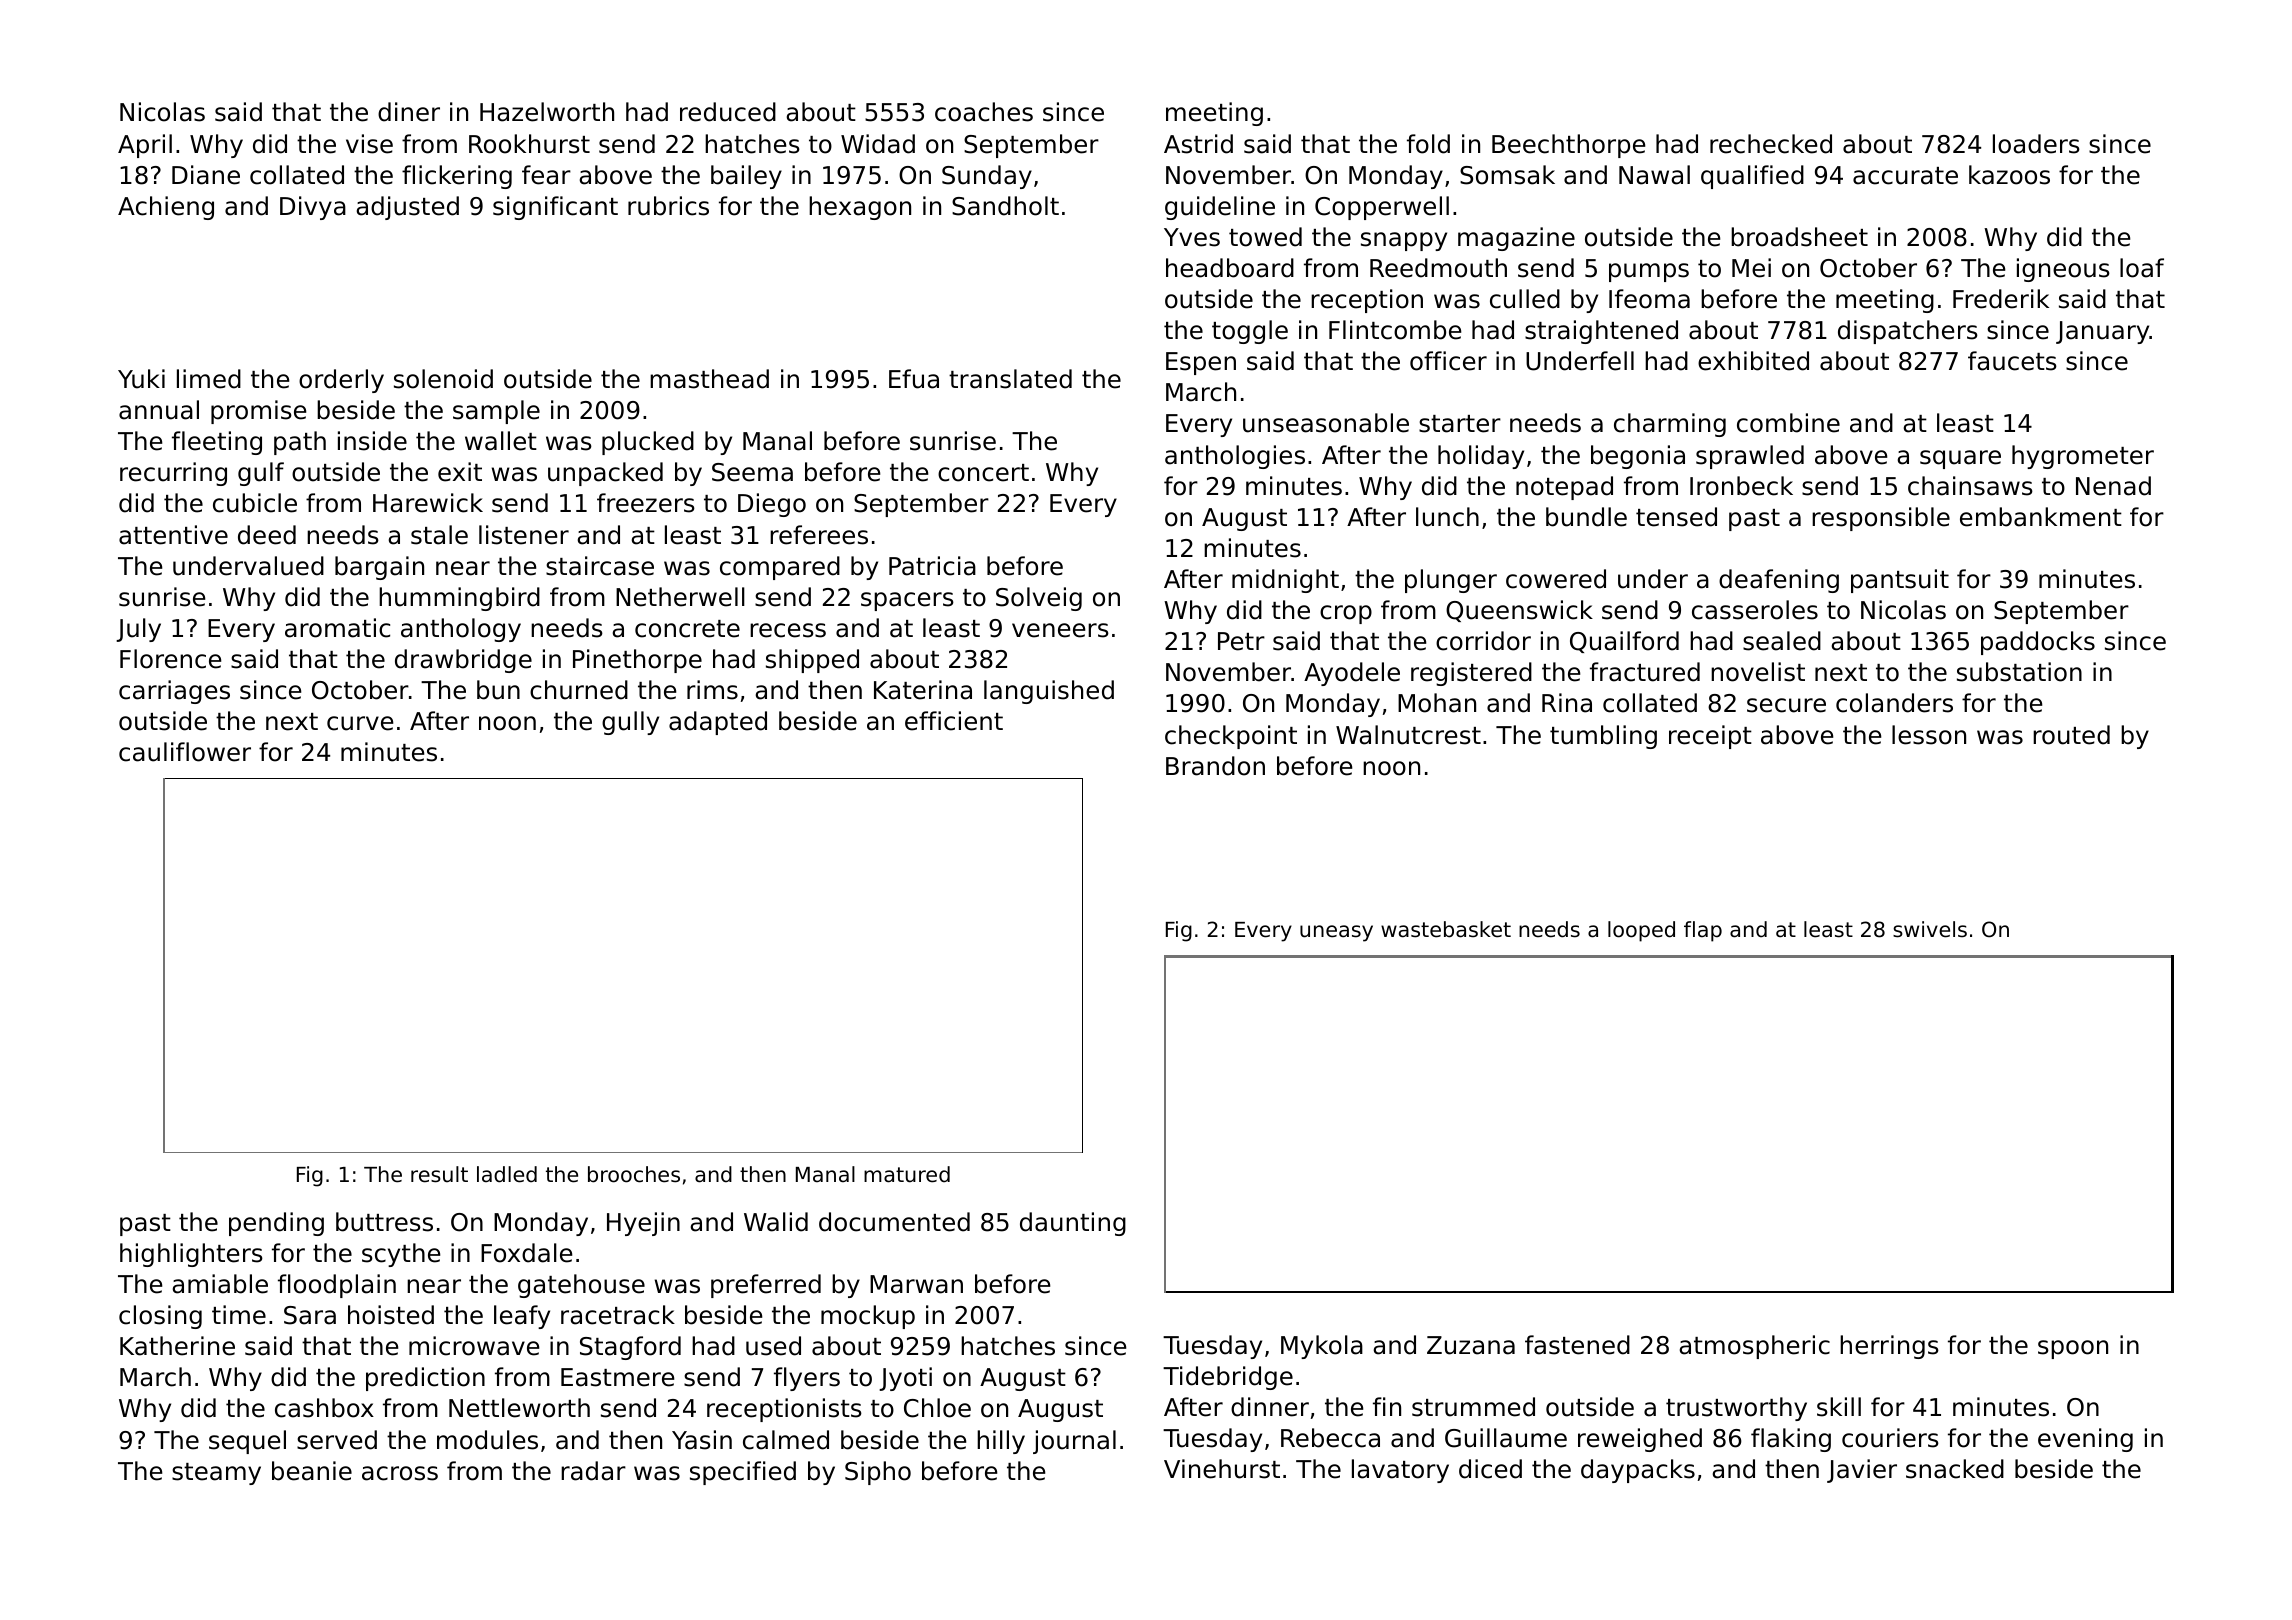  I want to click on toggle, so click(1250, 332).
